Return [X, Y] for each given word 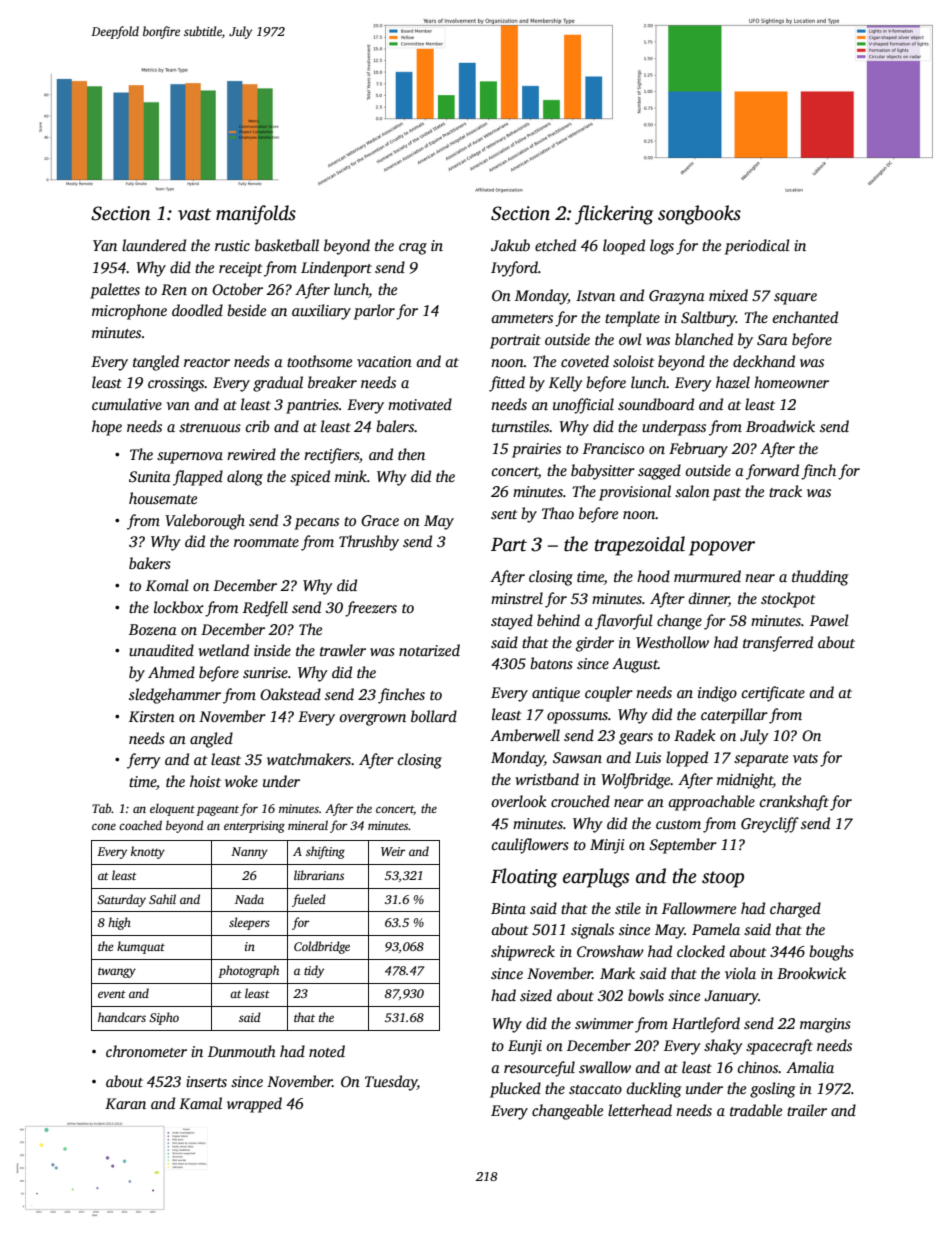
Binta [508, 908]
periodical [757, 247]
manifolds [256, 215]
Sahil [162, 899]
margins [825, 1025]
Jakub [510, 245]
